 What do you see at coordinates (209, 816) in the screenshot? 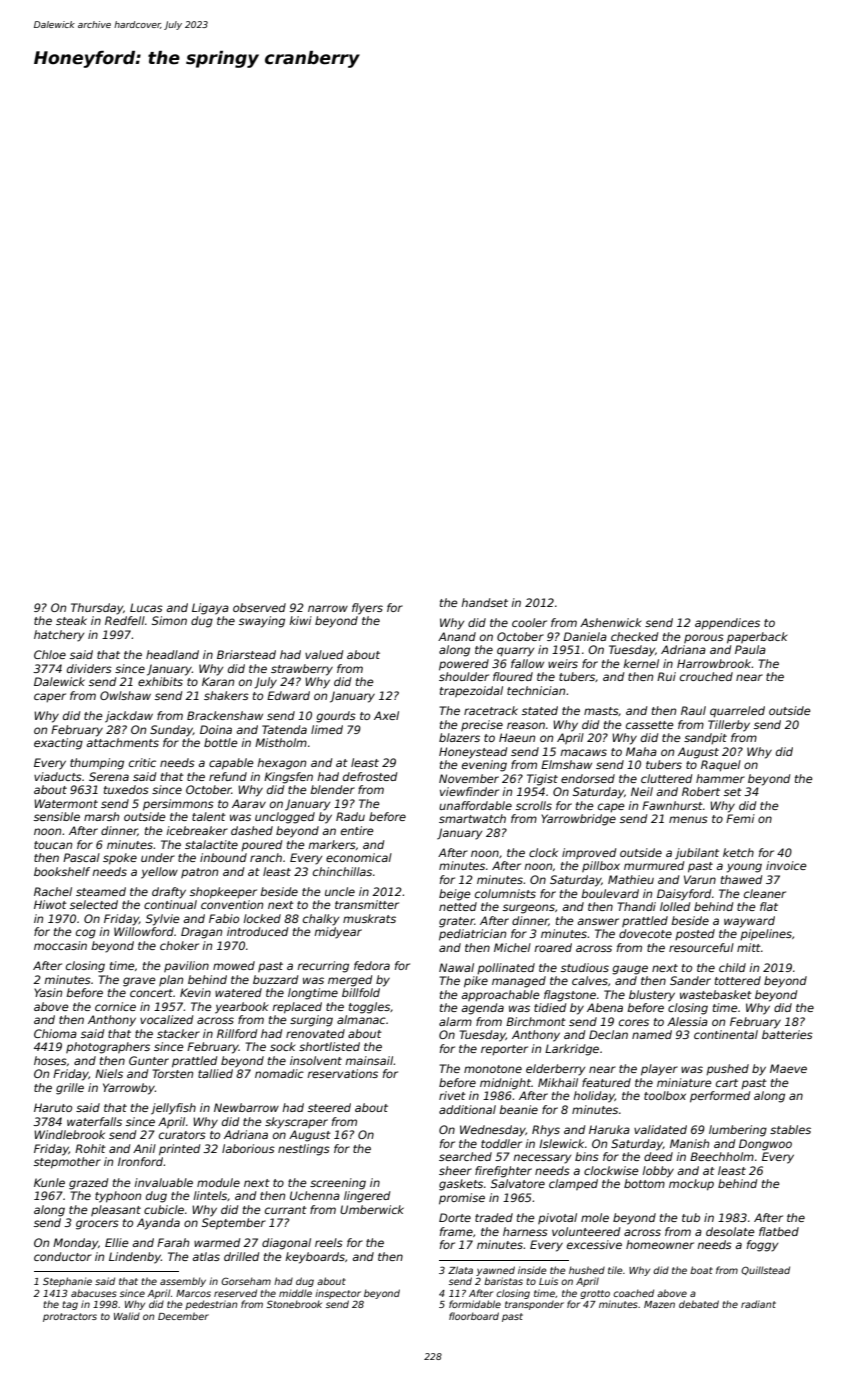
I see `talent` at bounding box center [209, 816].
